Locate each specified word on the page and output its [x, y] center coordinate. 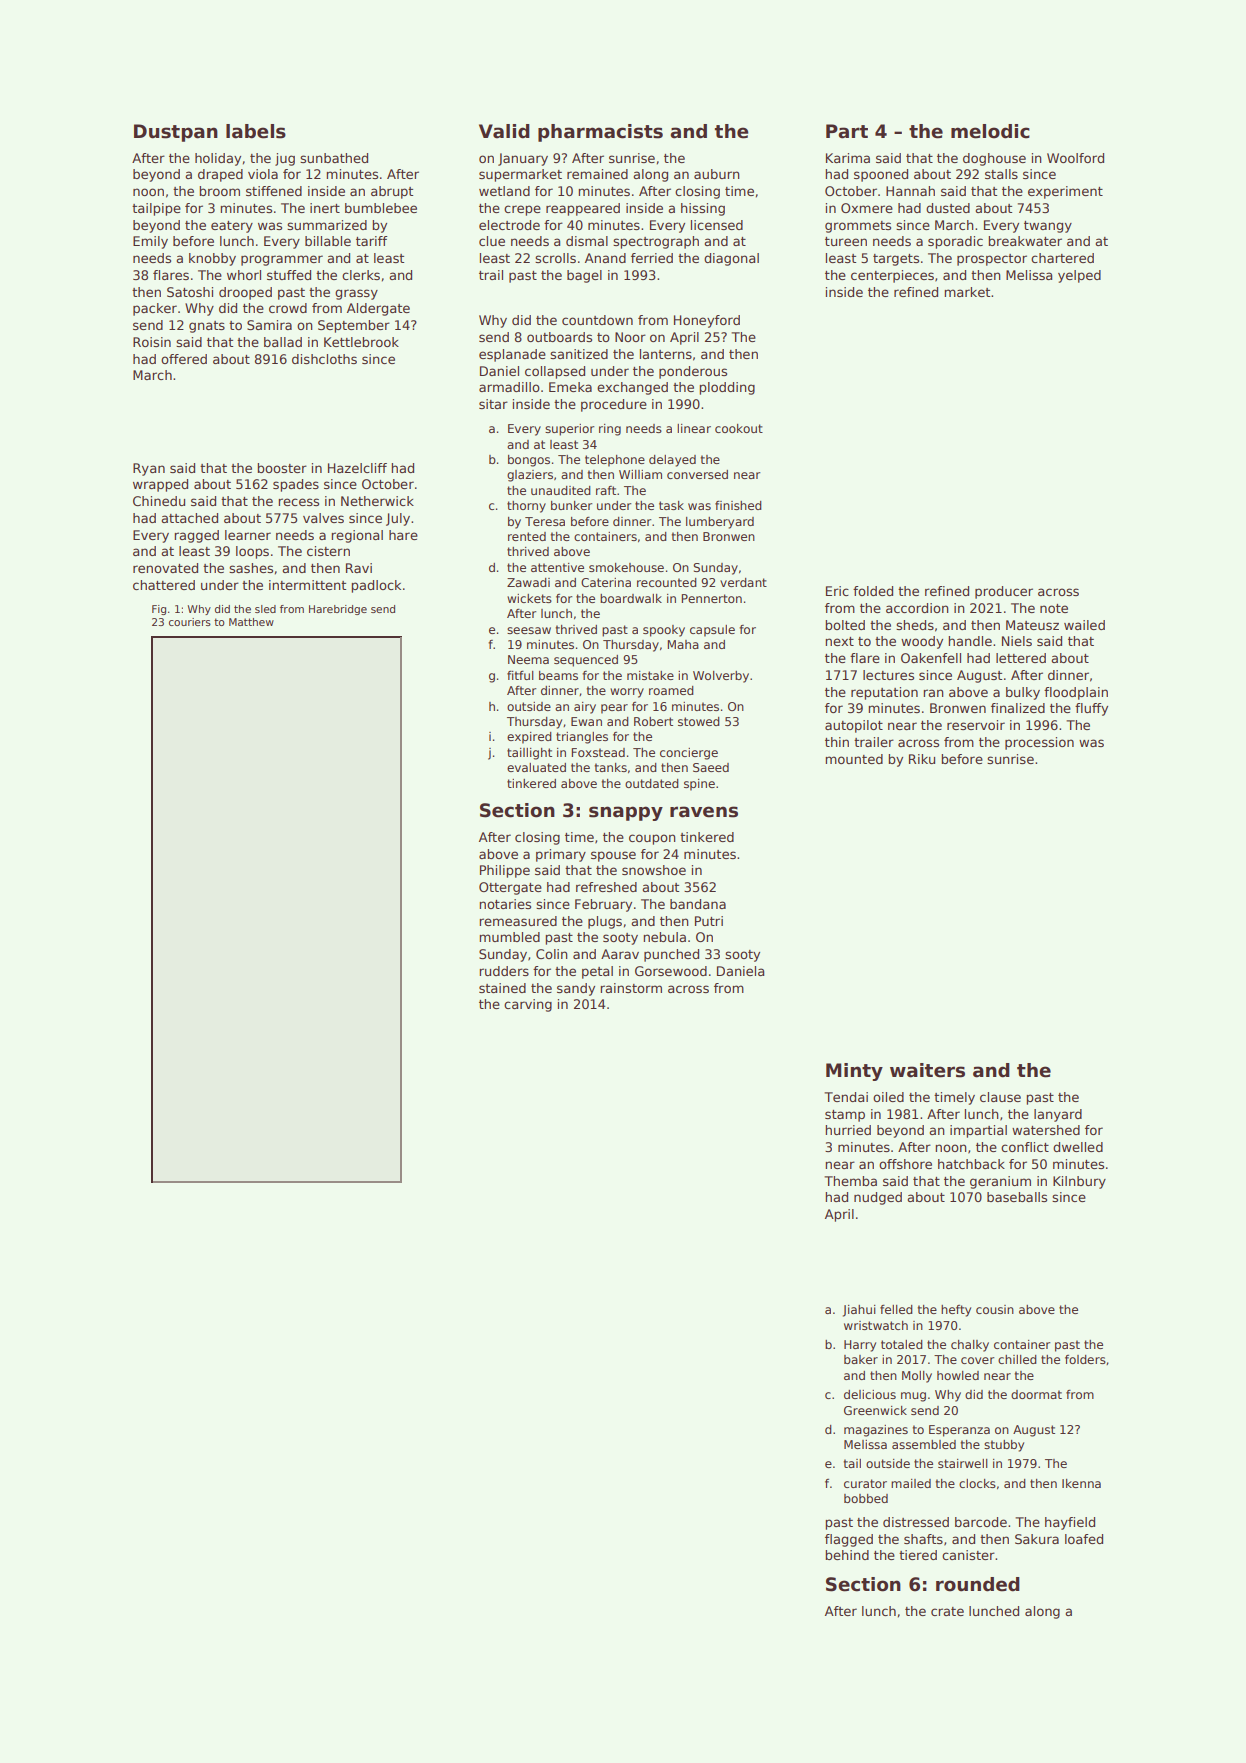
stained [502, 988]
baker [861, 1359]
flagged [849, 1540]
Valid [504, 131]
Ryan [149, 469]
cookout [739, 428]
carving [528, 1005]
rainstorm [631, 988]
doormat [1036, 1394]
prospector [992, 260]
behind [847, 1555]
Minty [854, 1072]
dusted [948, 208]
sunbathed [334, 158]
